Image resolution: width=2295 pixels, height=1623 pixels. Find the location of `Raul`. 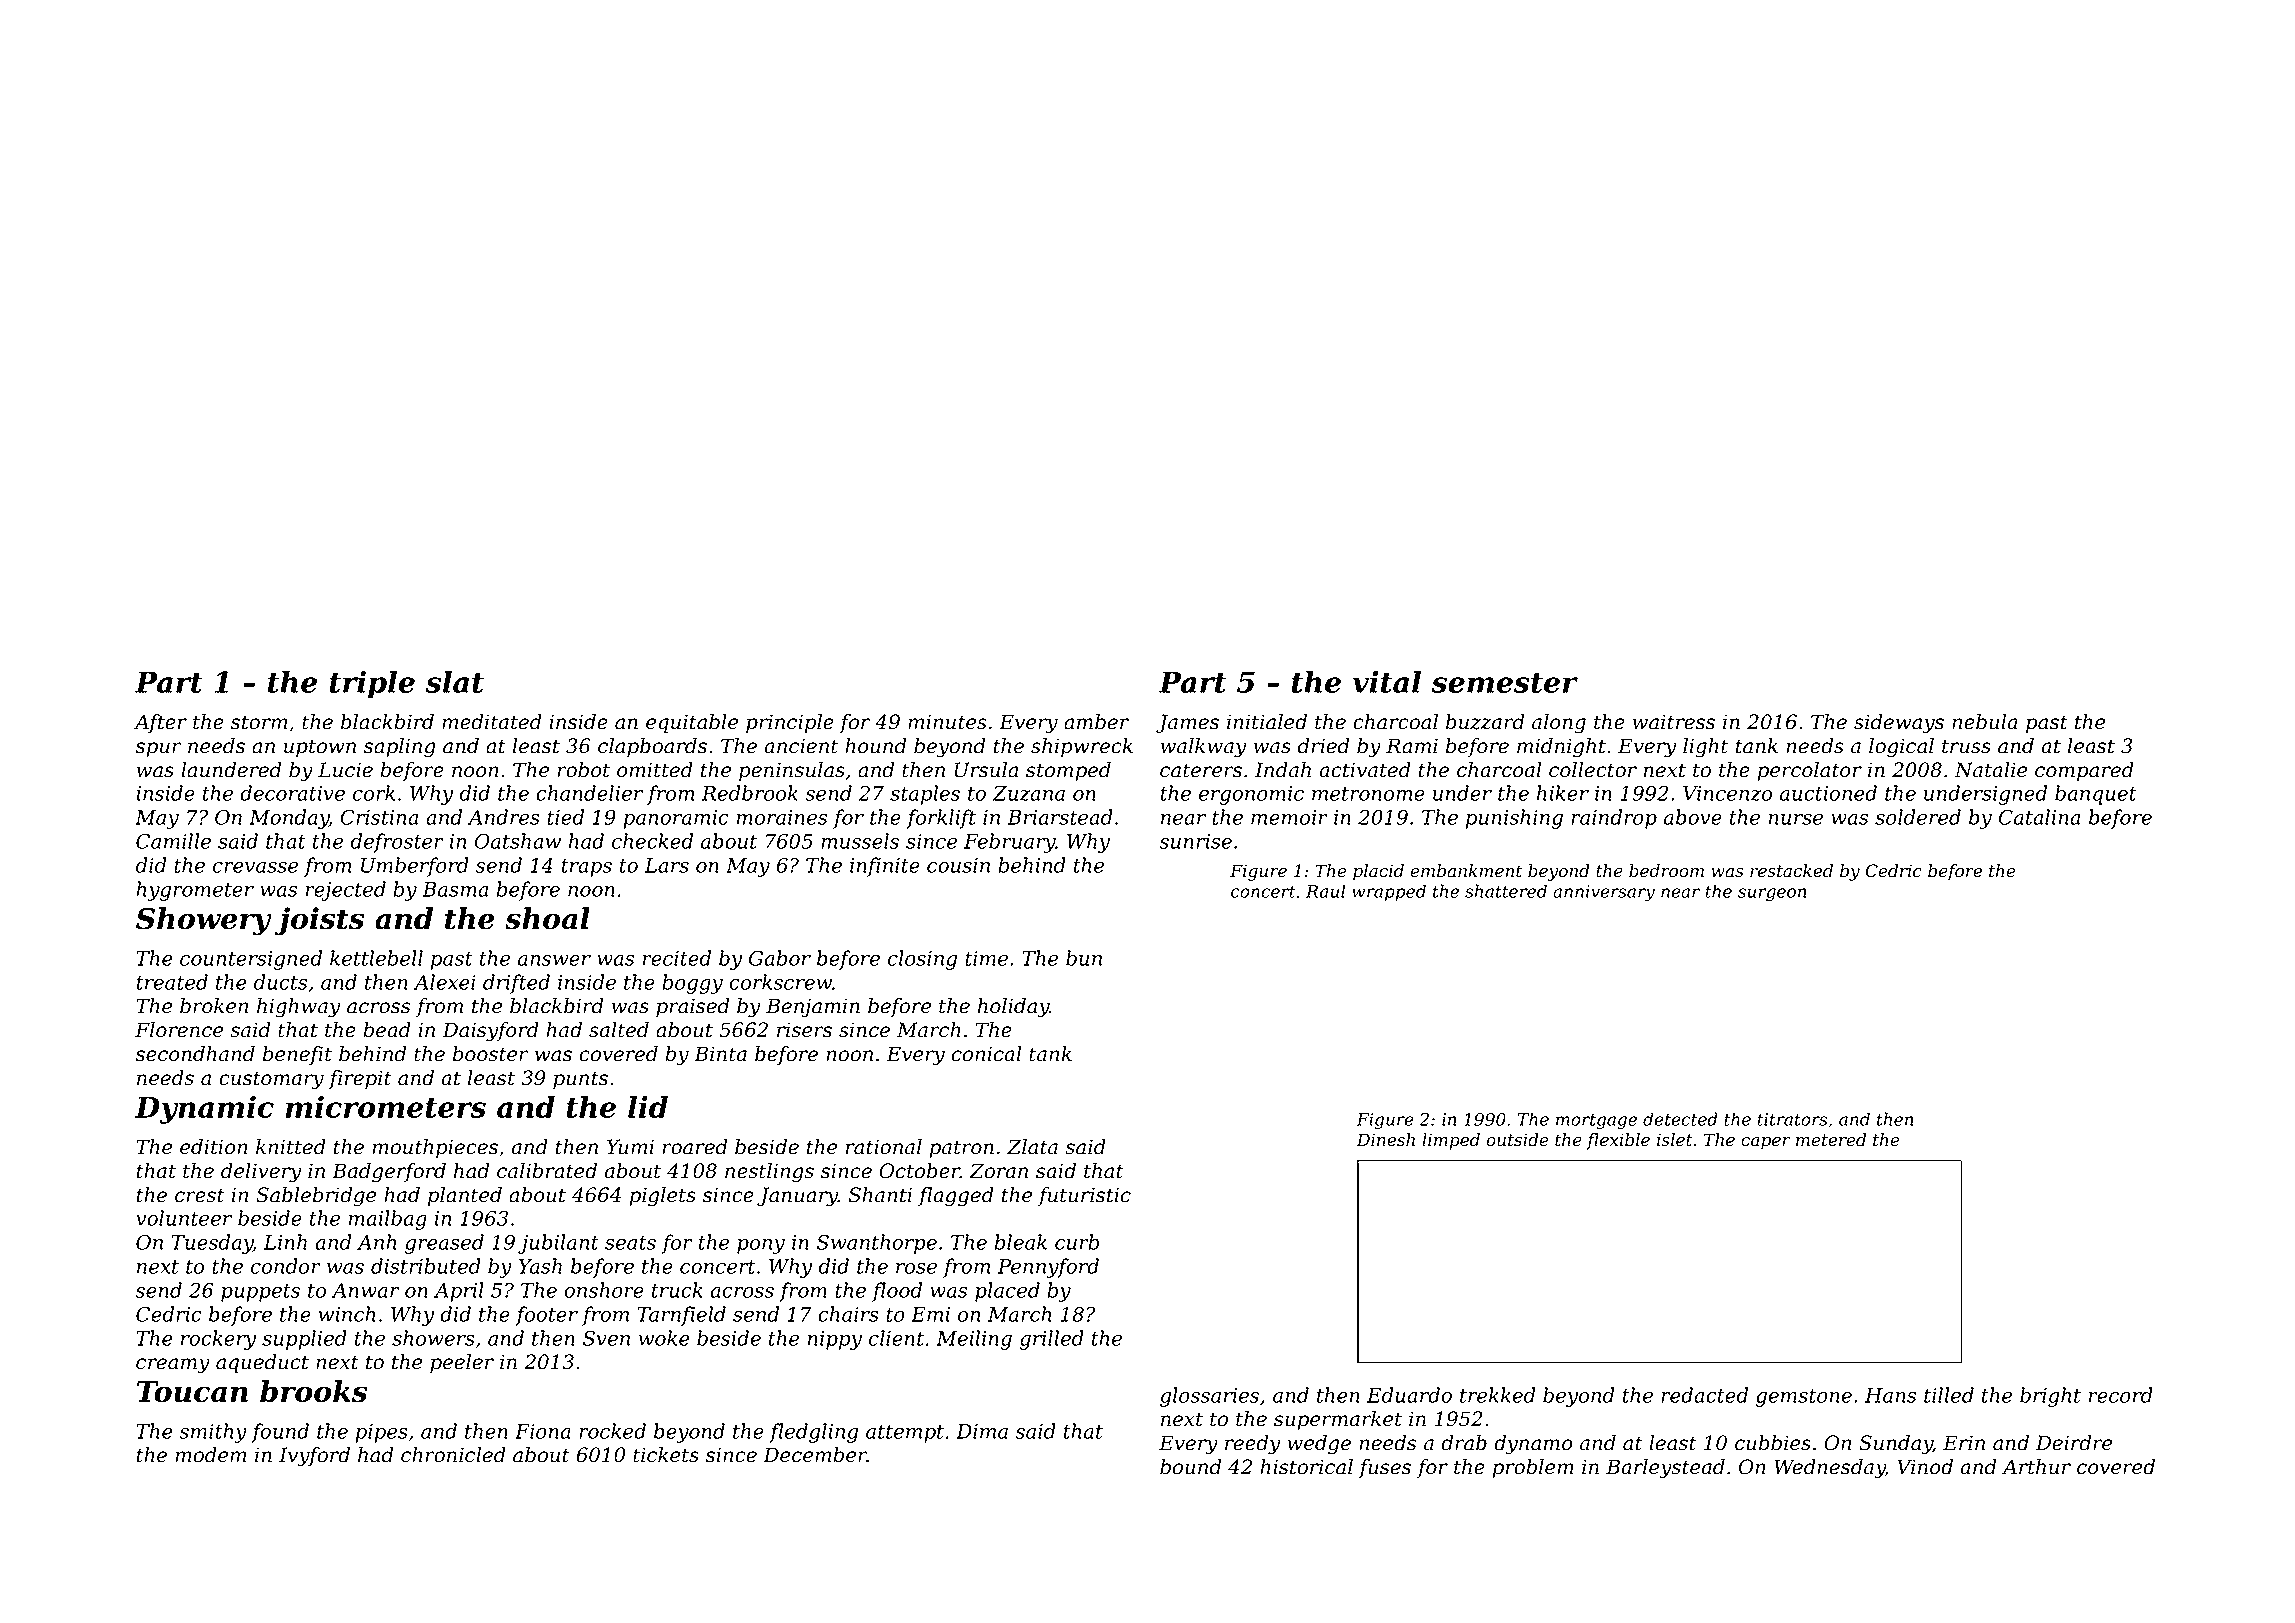

Raul is located at coordinates (1325, 891).
